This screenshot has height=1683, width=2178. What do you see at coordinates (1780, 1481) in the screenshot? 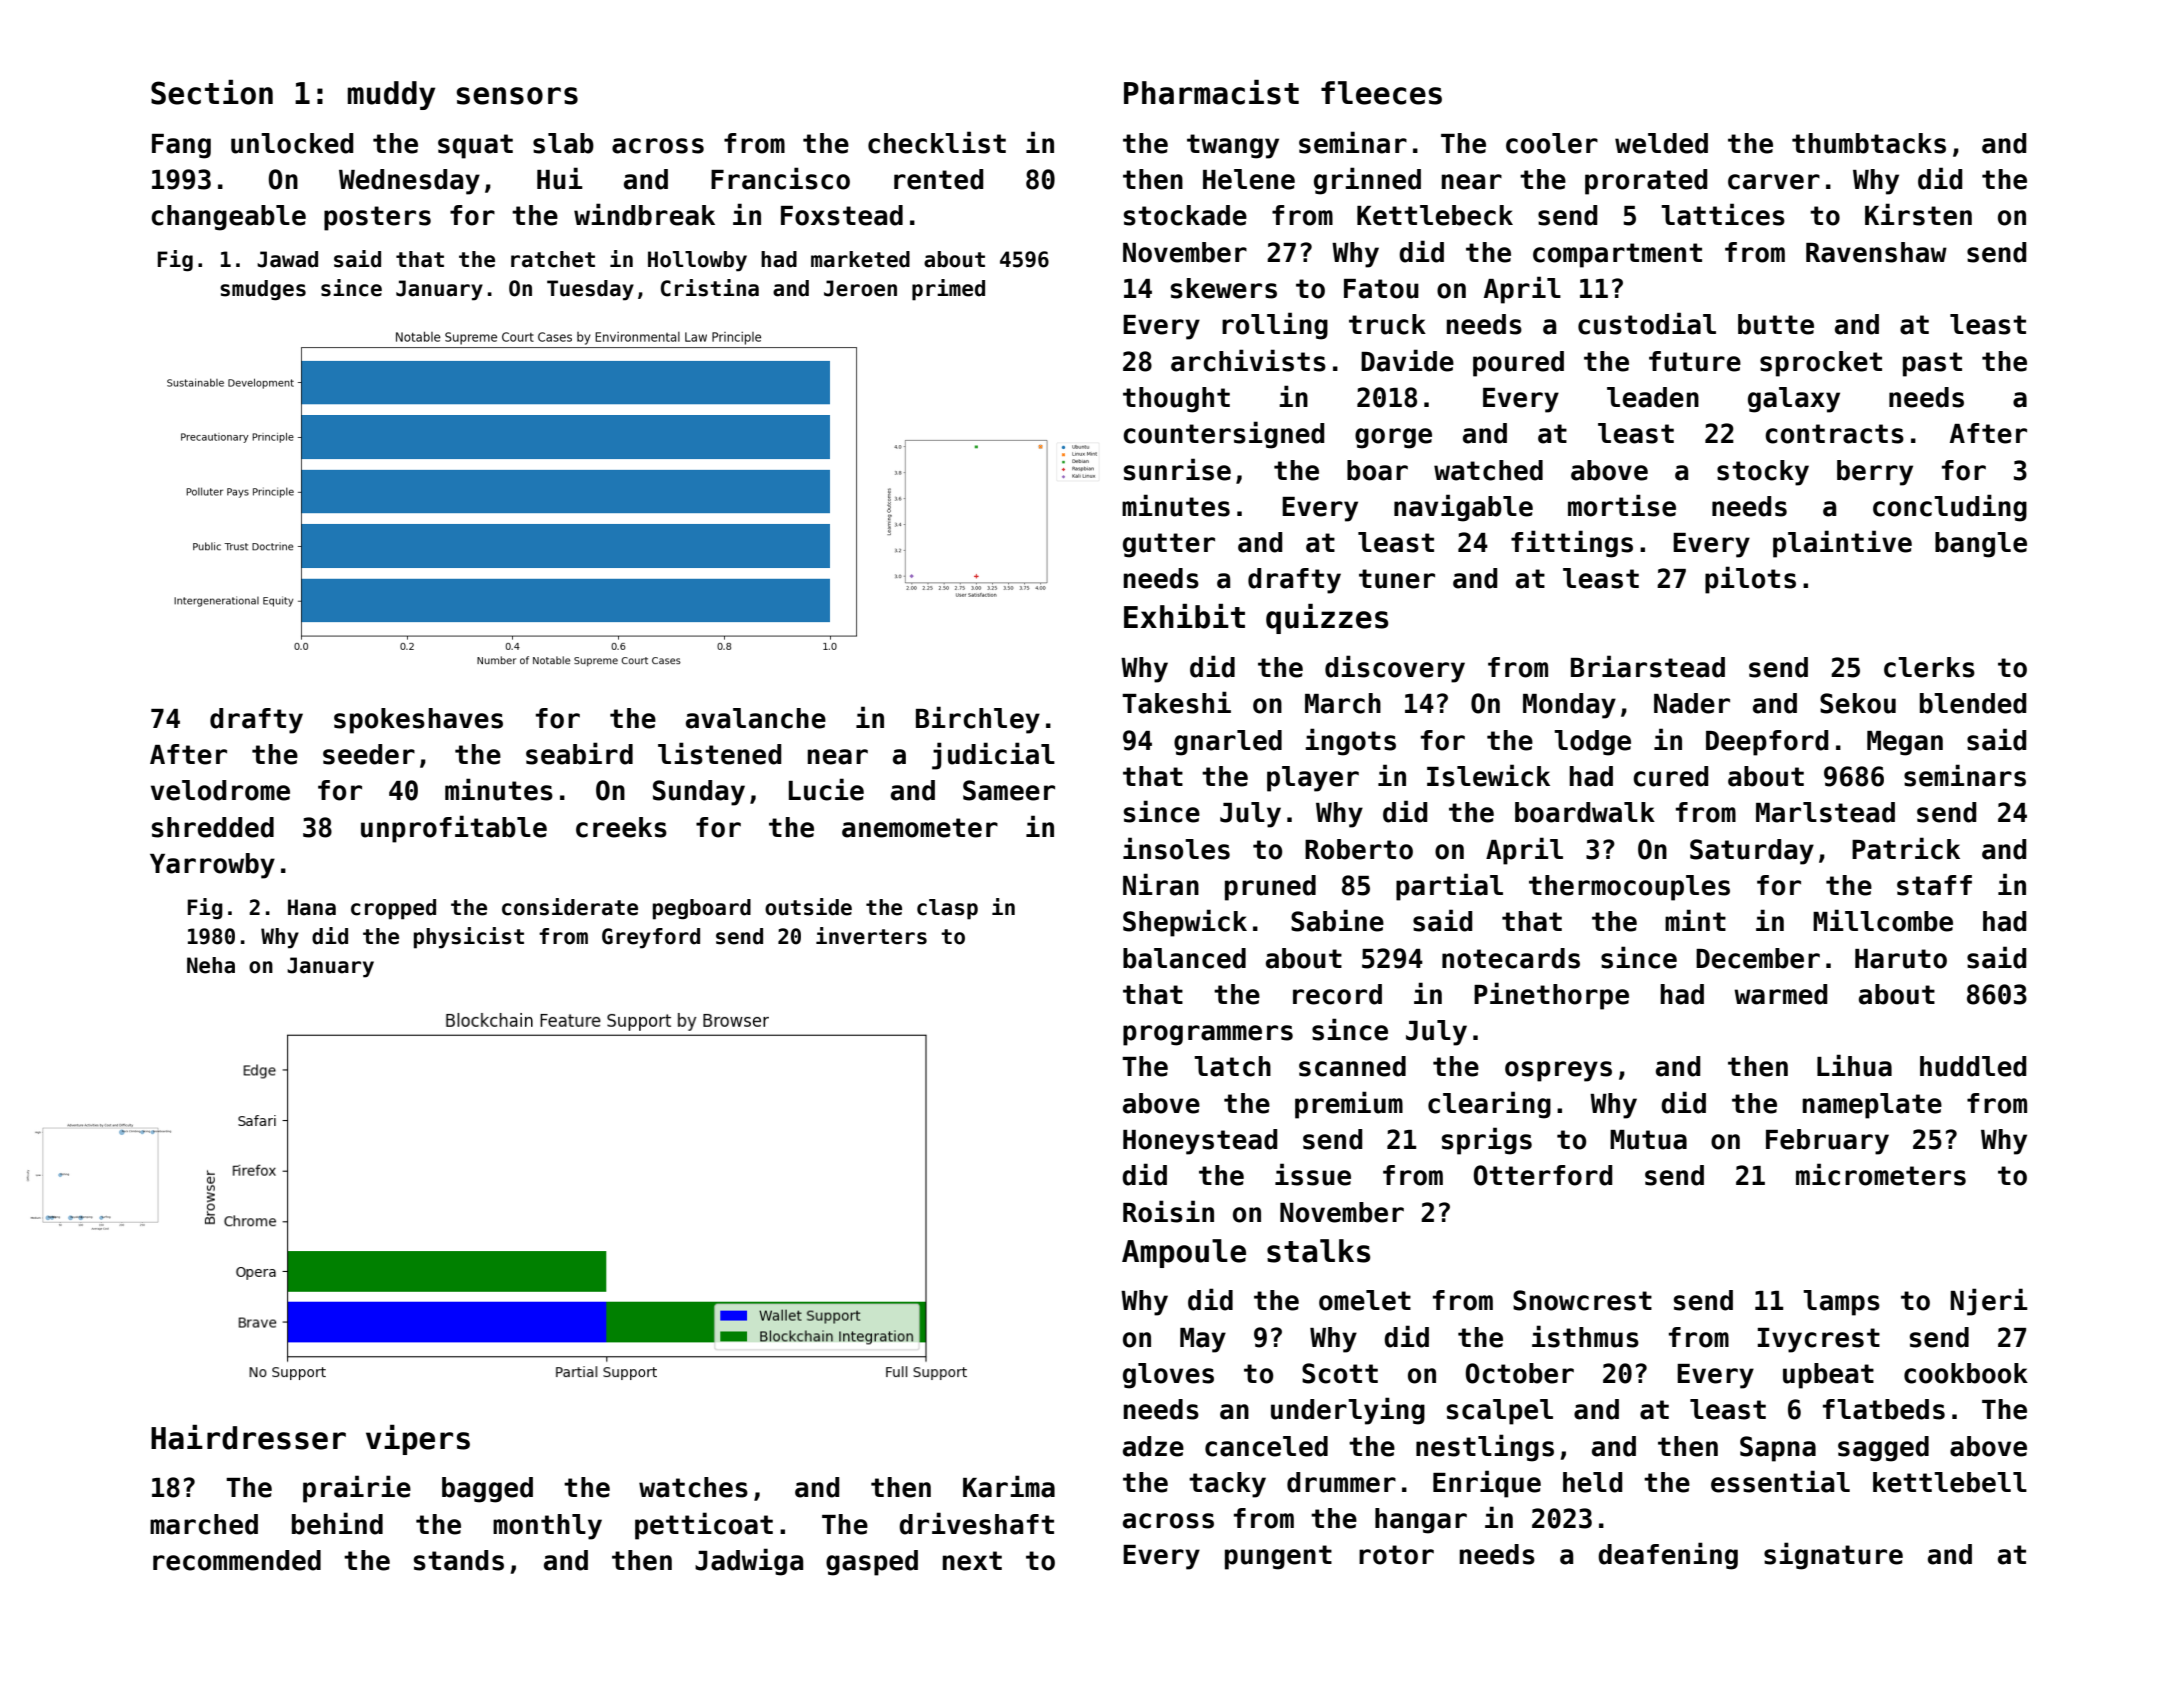
I see `essential` at bounding box center [1780, 1481].
